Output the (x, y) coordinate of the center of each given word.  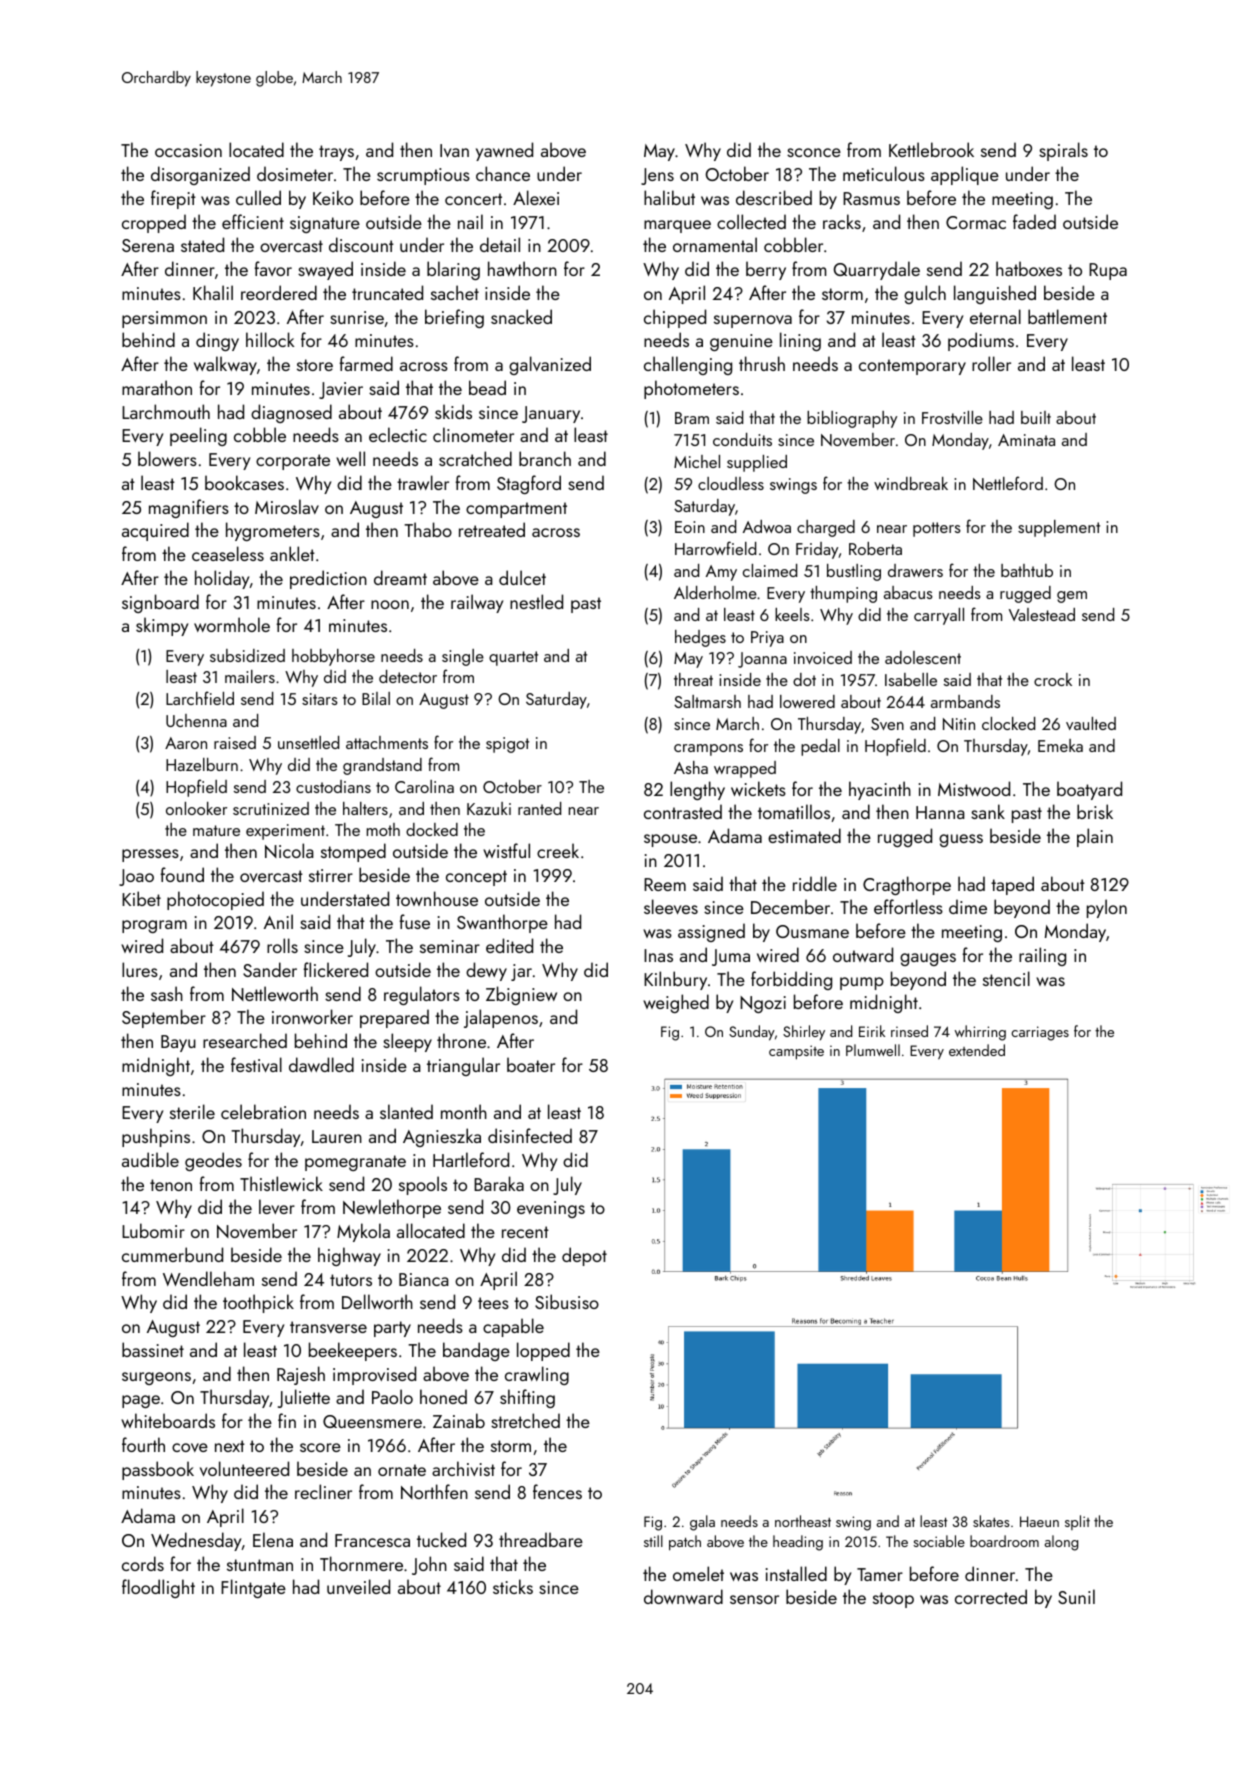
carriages (1040, 1033)
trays (336, 153)
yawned (504, 151)
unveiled (358, 1586)
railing (1042, 956)
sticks (513, 1586)
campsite (796, 1052)
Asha (691, 767)
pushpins (156, 1137)
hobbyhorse (333, 657)
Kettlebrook (931, 149)
